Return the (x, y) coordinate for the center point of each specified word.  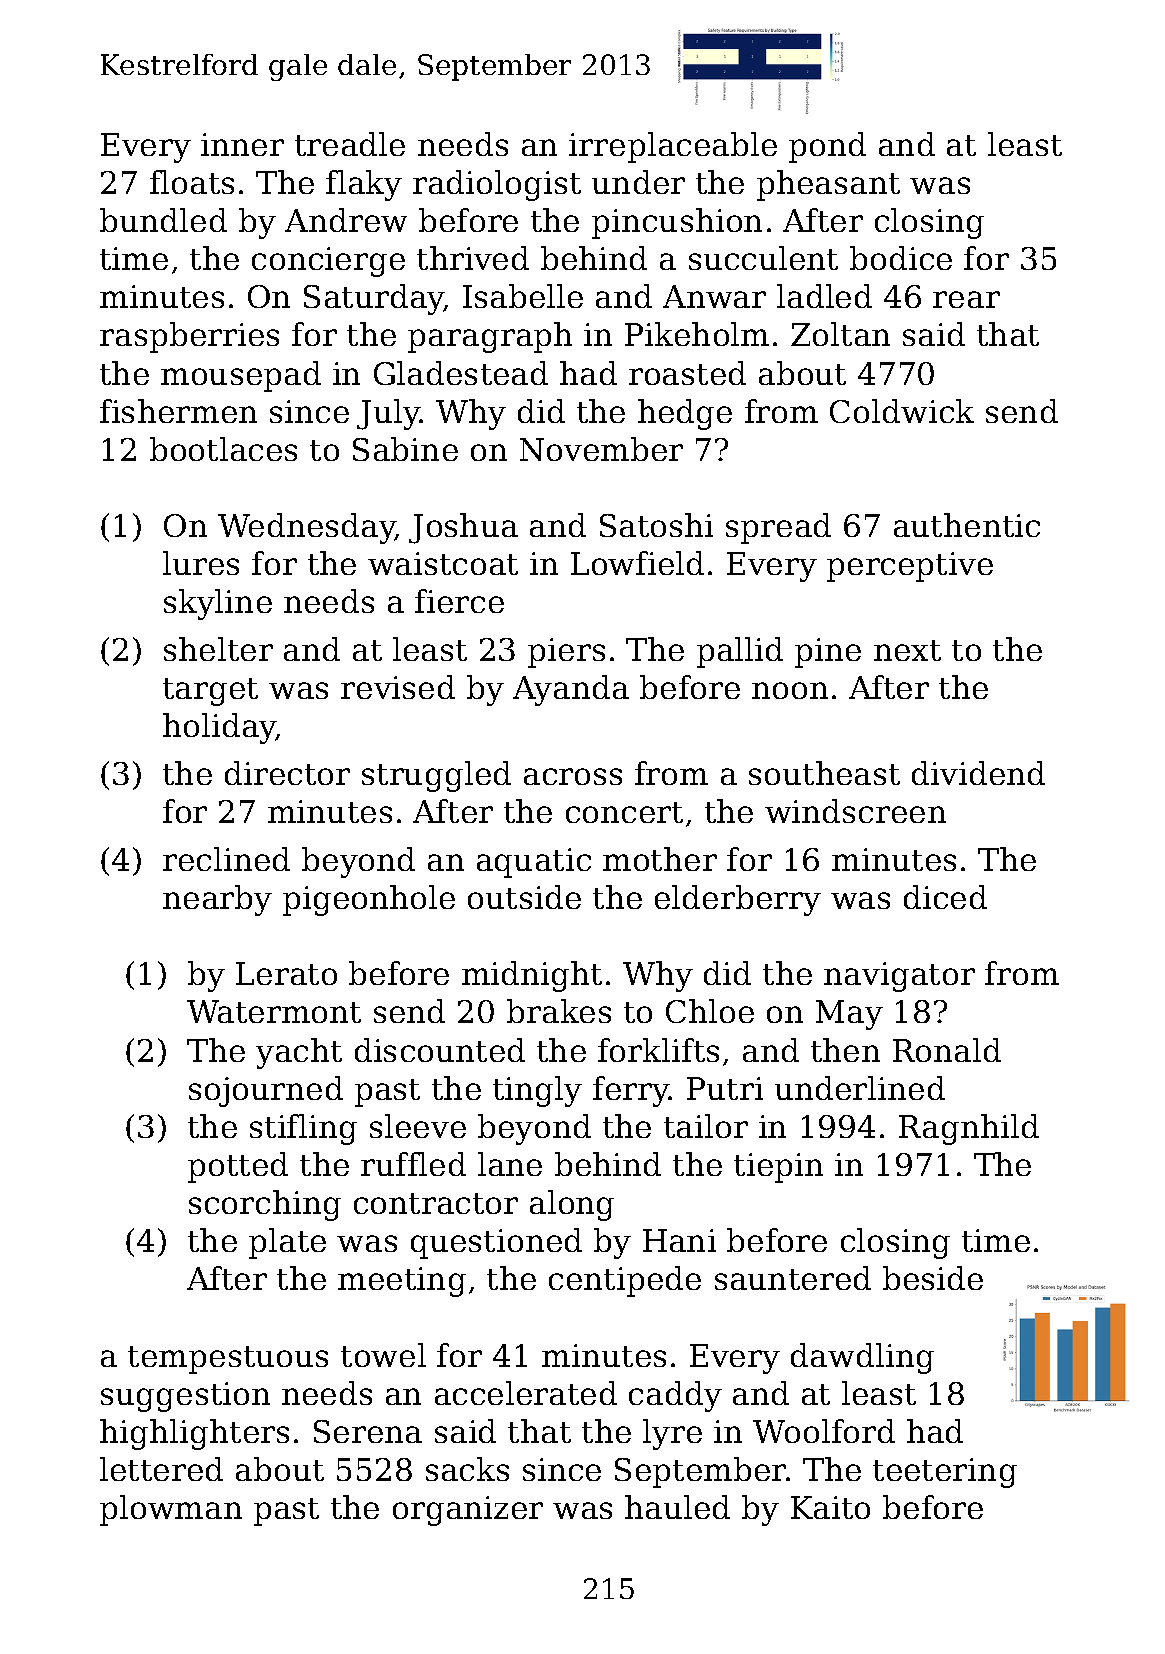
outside (524, 897)
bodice (901, 258)
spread (778, 528)
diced (945, 897)
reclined (226, 859)
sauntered (793, 1278)
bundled (163, 220)
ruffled (413, 1164)
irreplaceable (673, 147)
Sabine (405, 449)
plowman (171, 1510)
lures (201, 563)
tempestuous (228, 1360)
